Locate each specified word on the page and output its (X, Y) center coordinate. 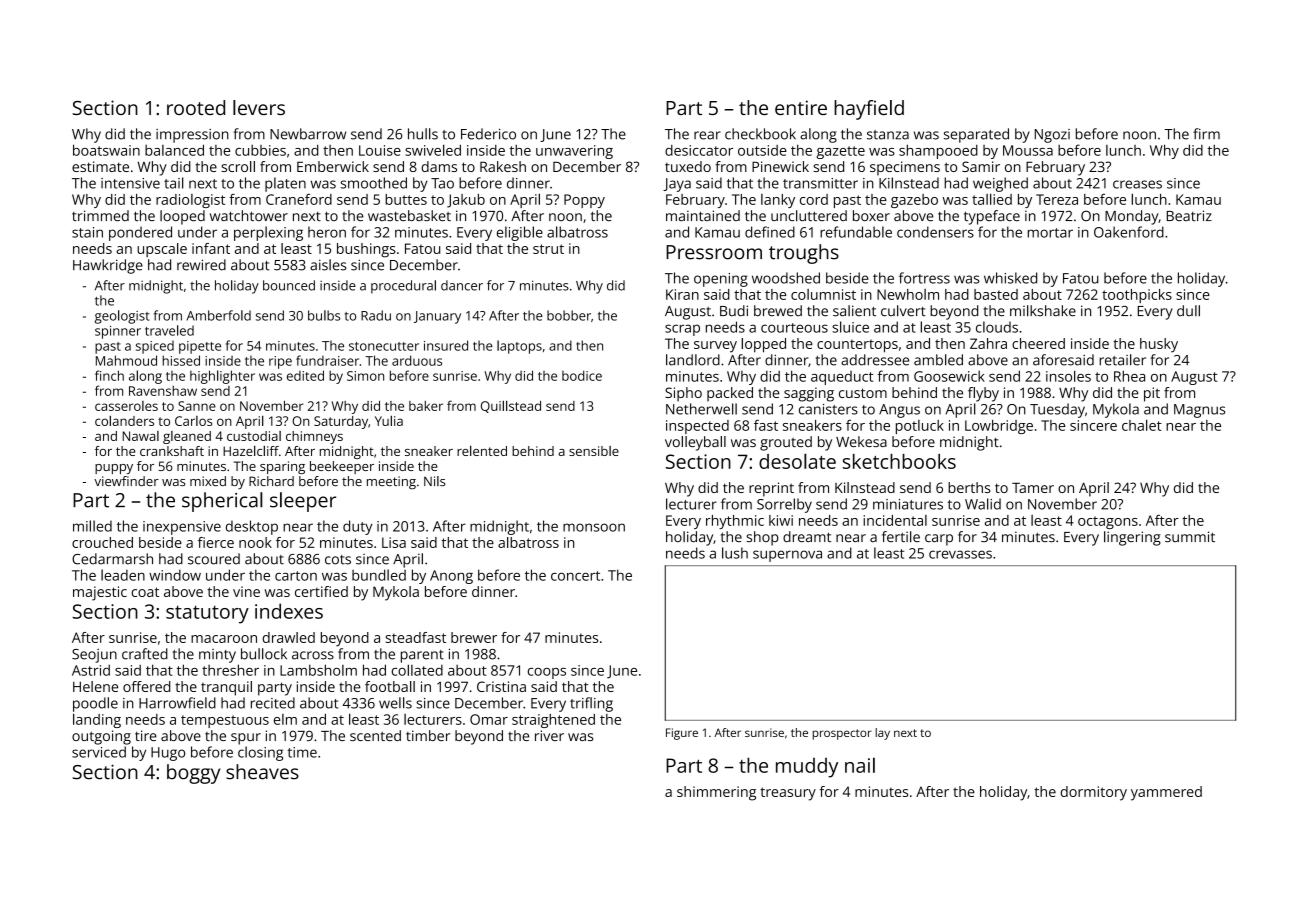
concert (575, 576)
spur (246, 739)
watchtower (249, 215)
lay (882, 734)
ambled (938, 360)
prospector (842, 734)
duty (357, 527)
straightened (553, 721)
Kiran (682, 294)
